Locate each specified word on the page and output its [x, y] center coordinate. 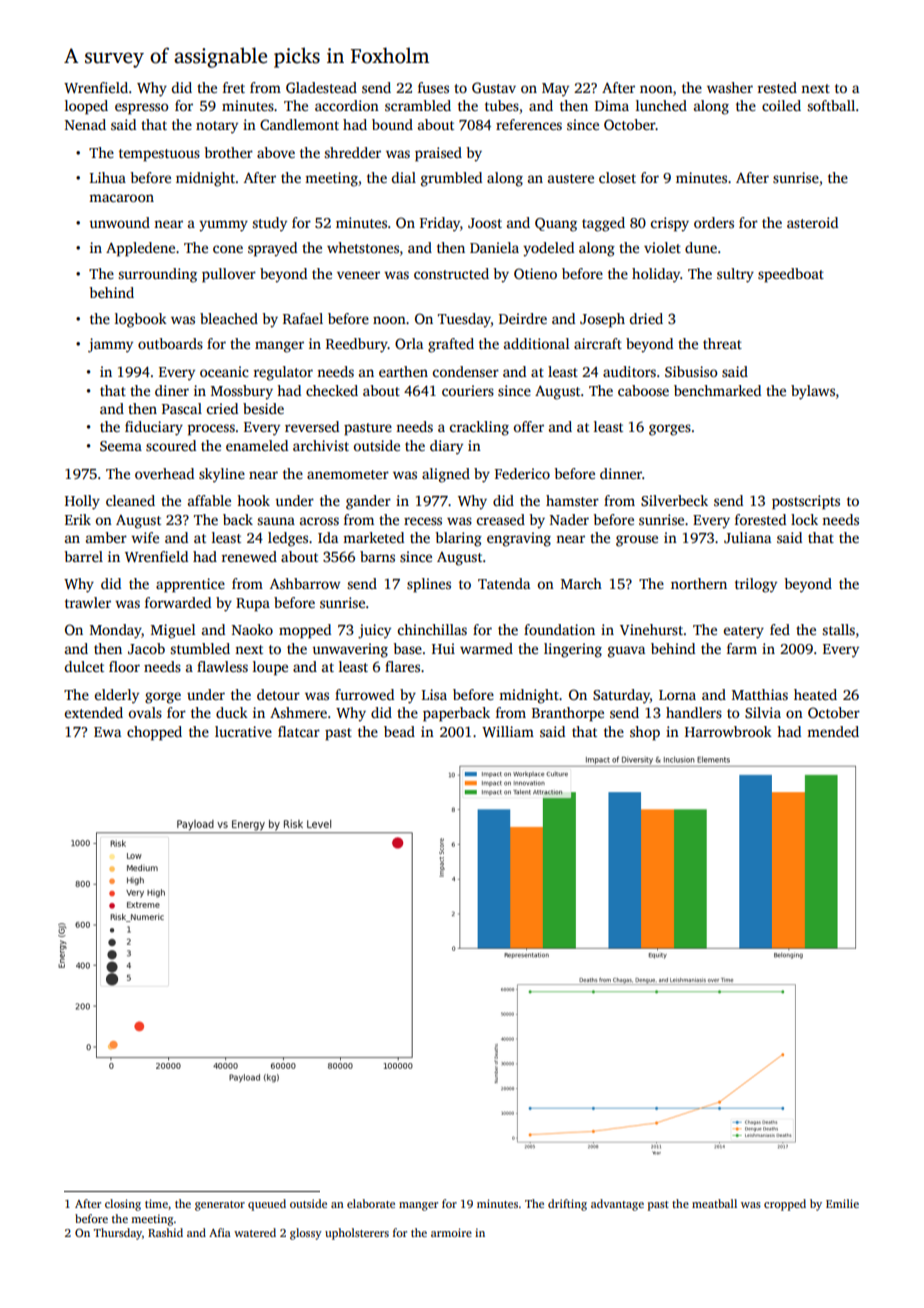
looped [86, 107]
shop [645, 733]
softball [831, 105]
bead [399, 731]
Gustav [494, 87]
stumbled [200, 648]
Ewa [107, 732]
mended [833, 731]
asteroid [812, 222]
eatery [744, 632]
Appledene [140, 249]
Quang [556, 225]
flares [402, 666]
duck [232, 712]
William [508, 731]
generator [220, 1206]
